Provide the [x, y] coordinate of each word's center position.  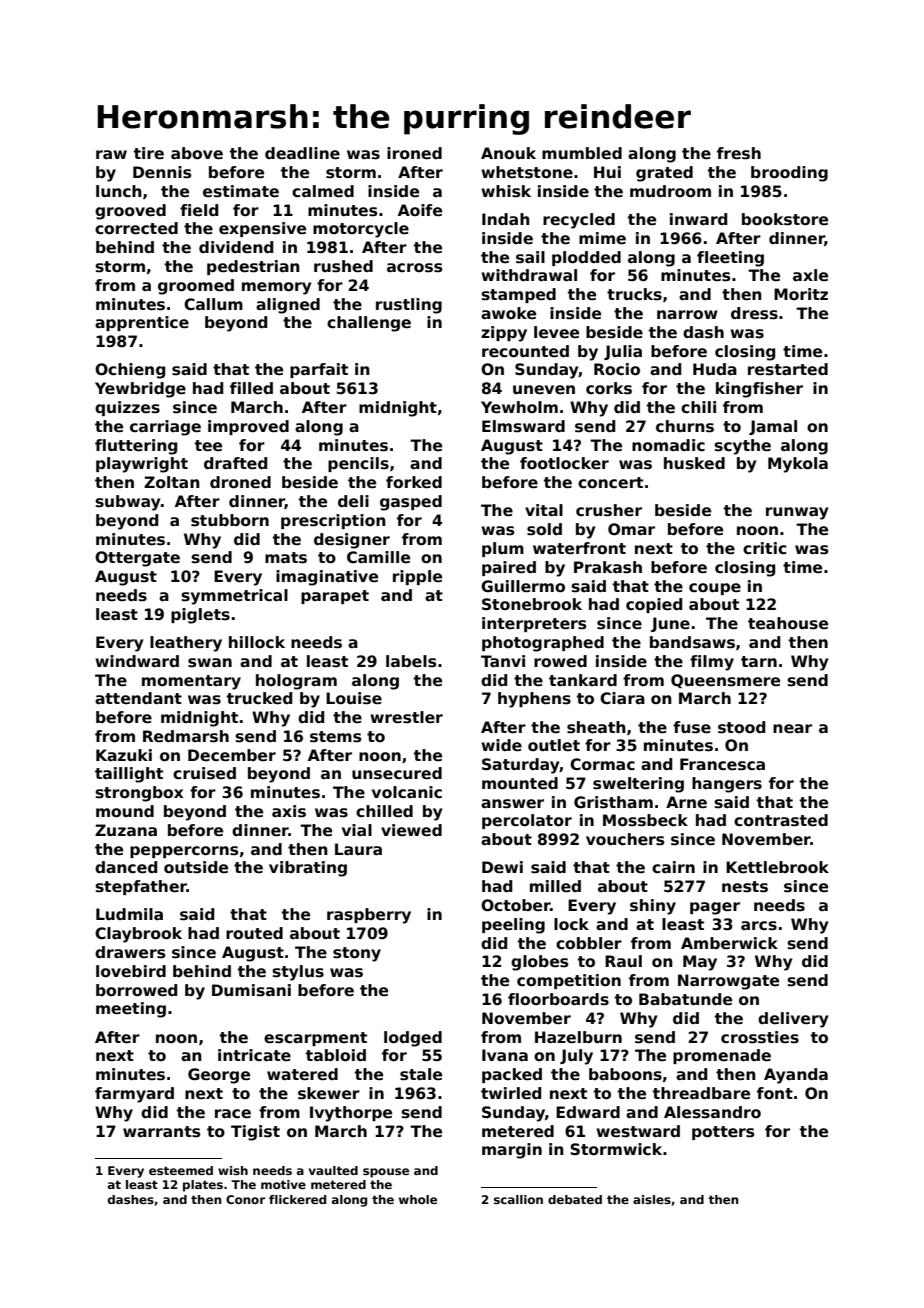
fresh [739, 153]
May [700, 963]
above [197, 153]
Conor [245, 1199]
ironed [414, 153]
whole [418, 1199]
